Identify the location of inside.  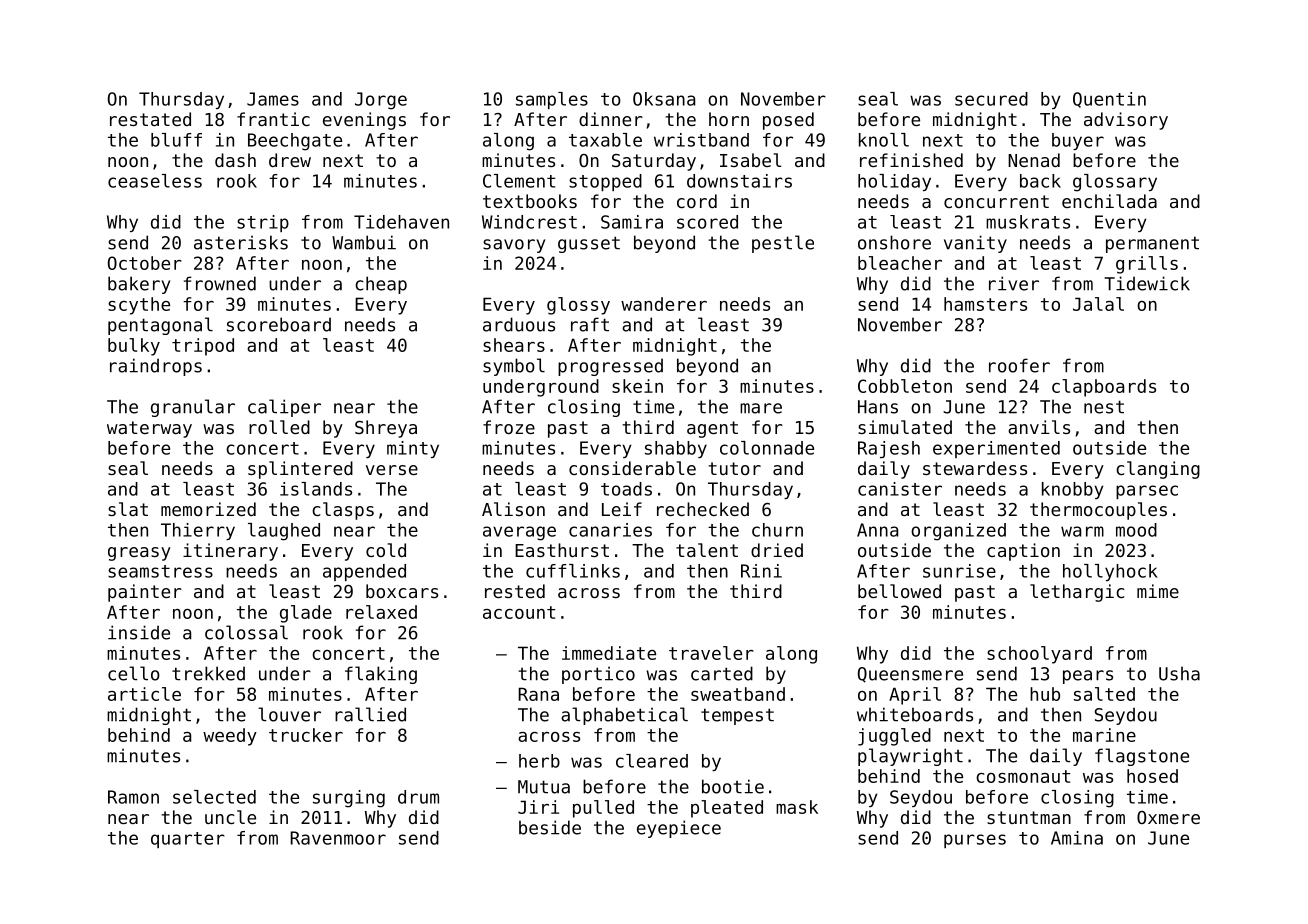
(139, 632).
